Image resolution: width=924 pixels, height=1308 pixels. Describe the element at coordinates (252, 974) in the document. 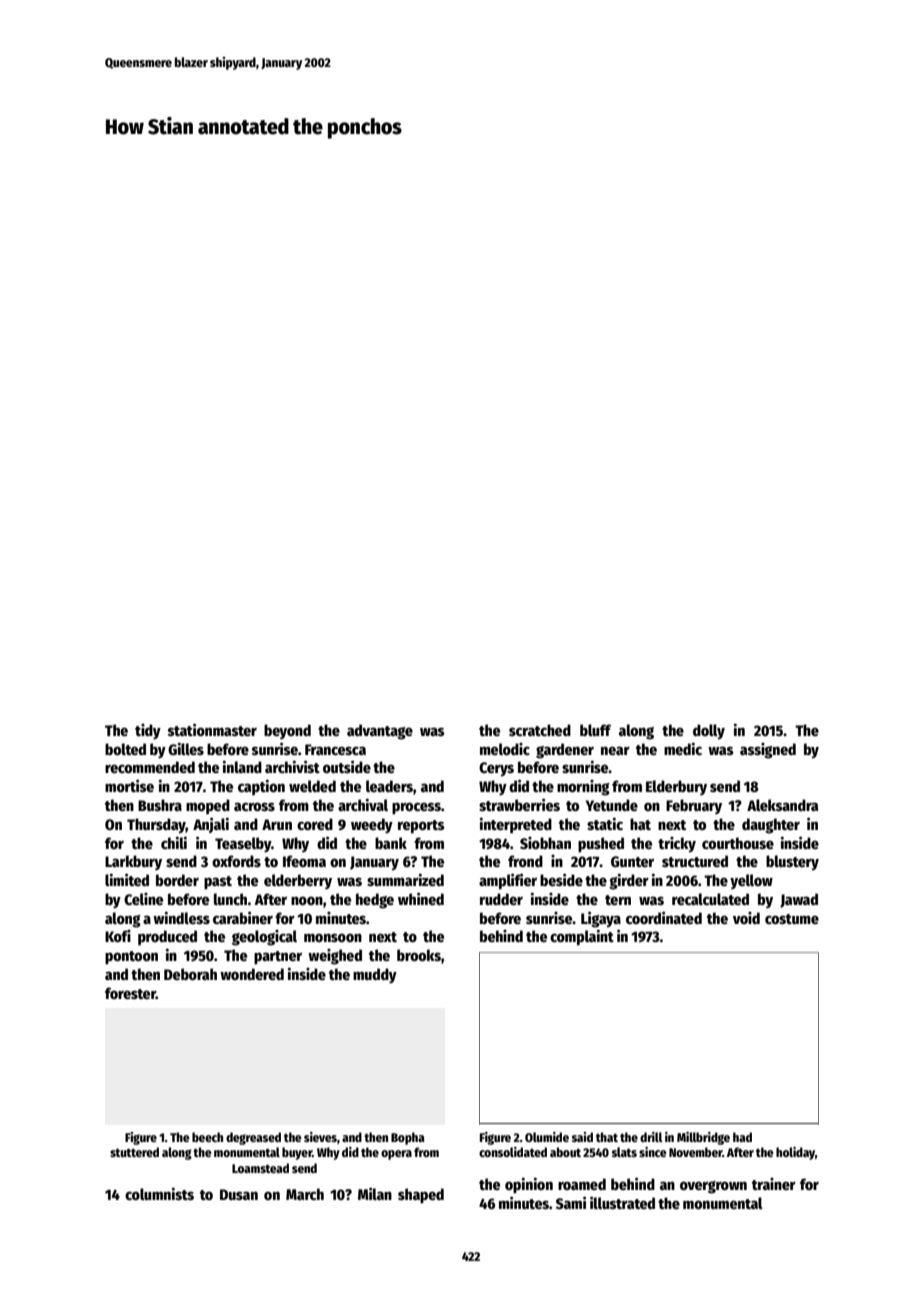

I see `wondered` at that location.
